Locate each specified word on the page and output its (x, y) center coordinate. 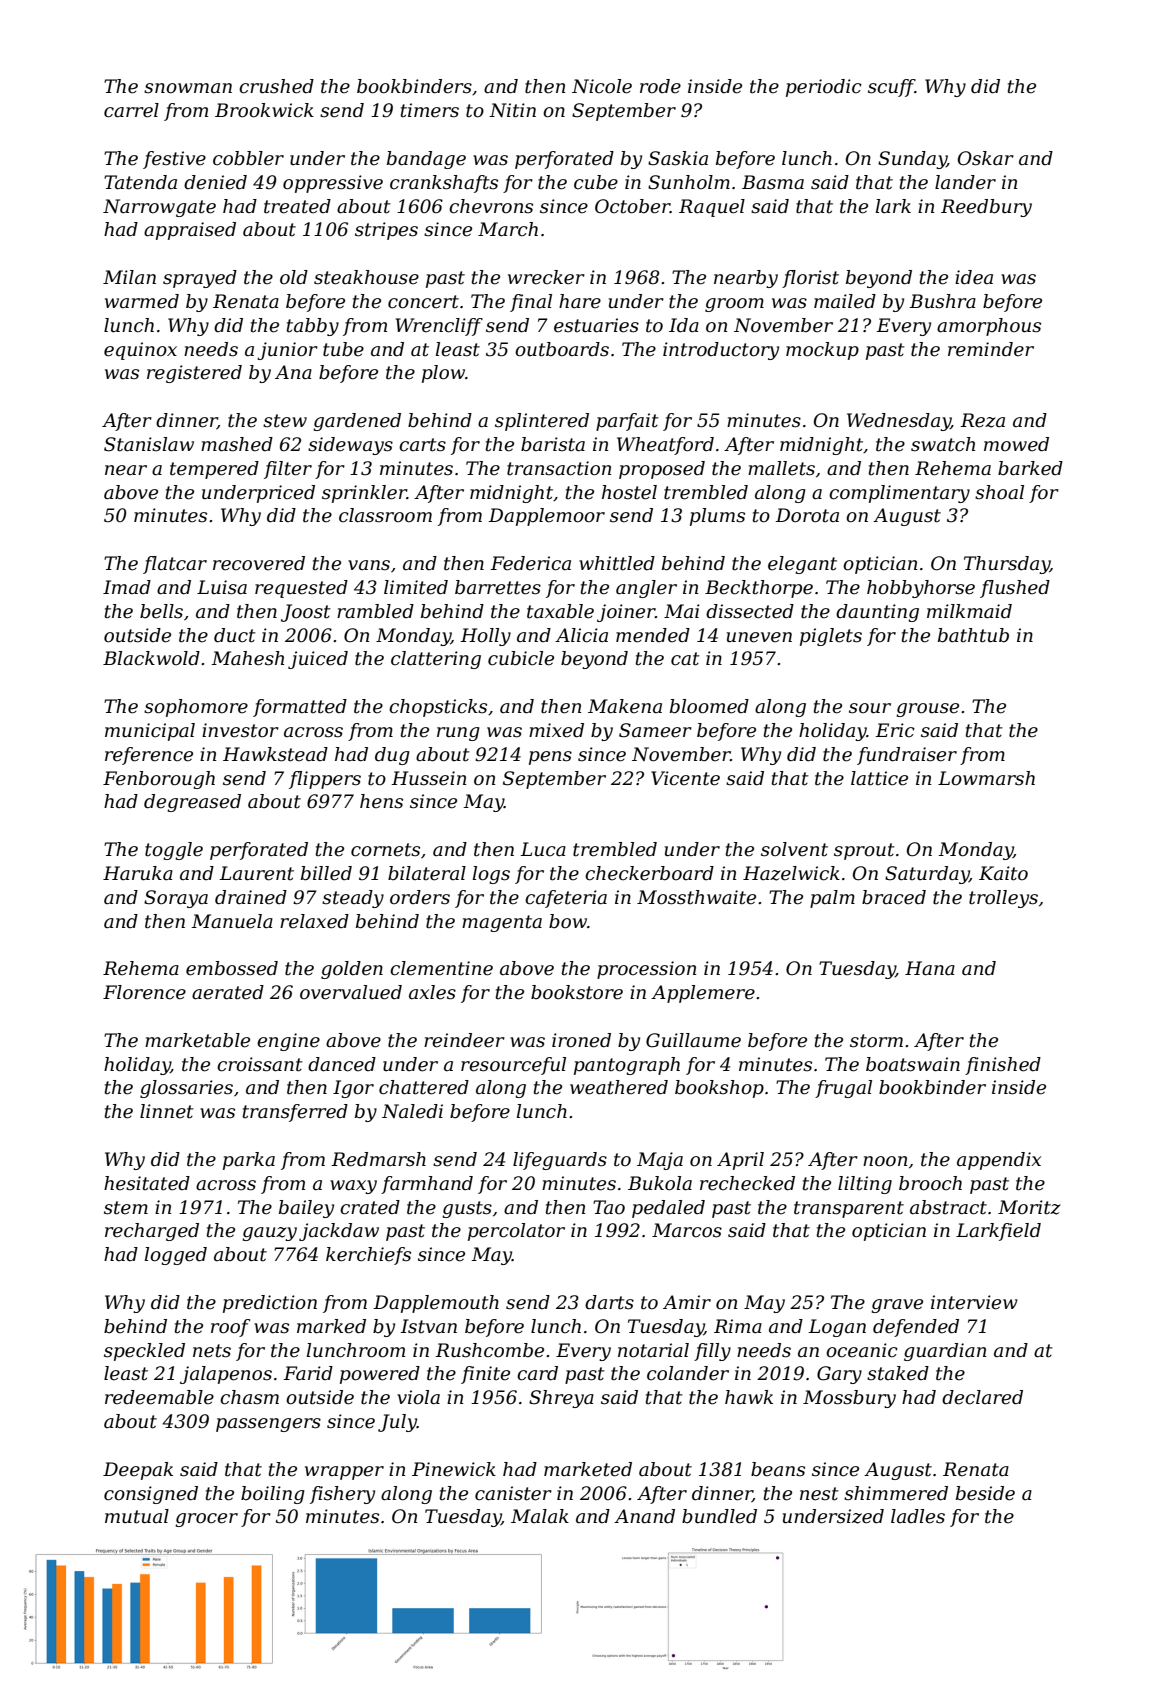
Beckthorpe (759, 589)
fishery (342, 1495)
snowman (188, 88)
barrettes (498, 587)
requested (301, 589)
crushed (276, 86)
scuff (891, 88)
